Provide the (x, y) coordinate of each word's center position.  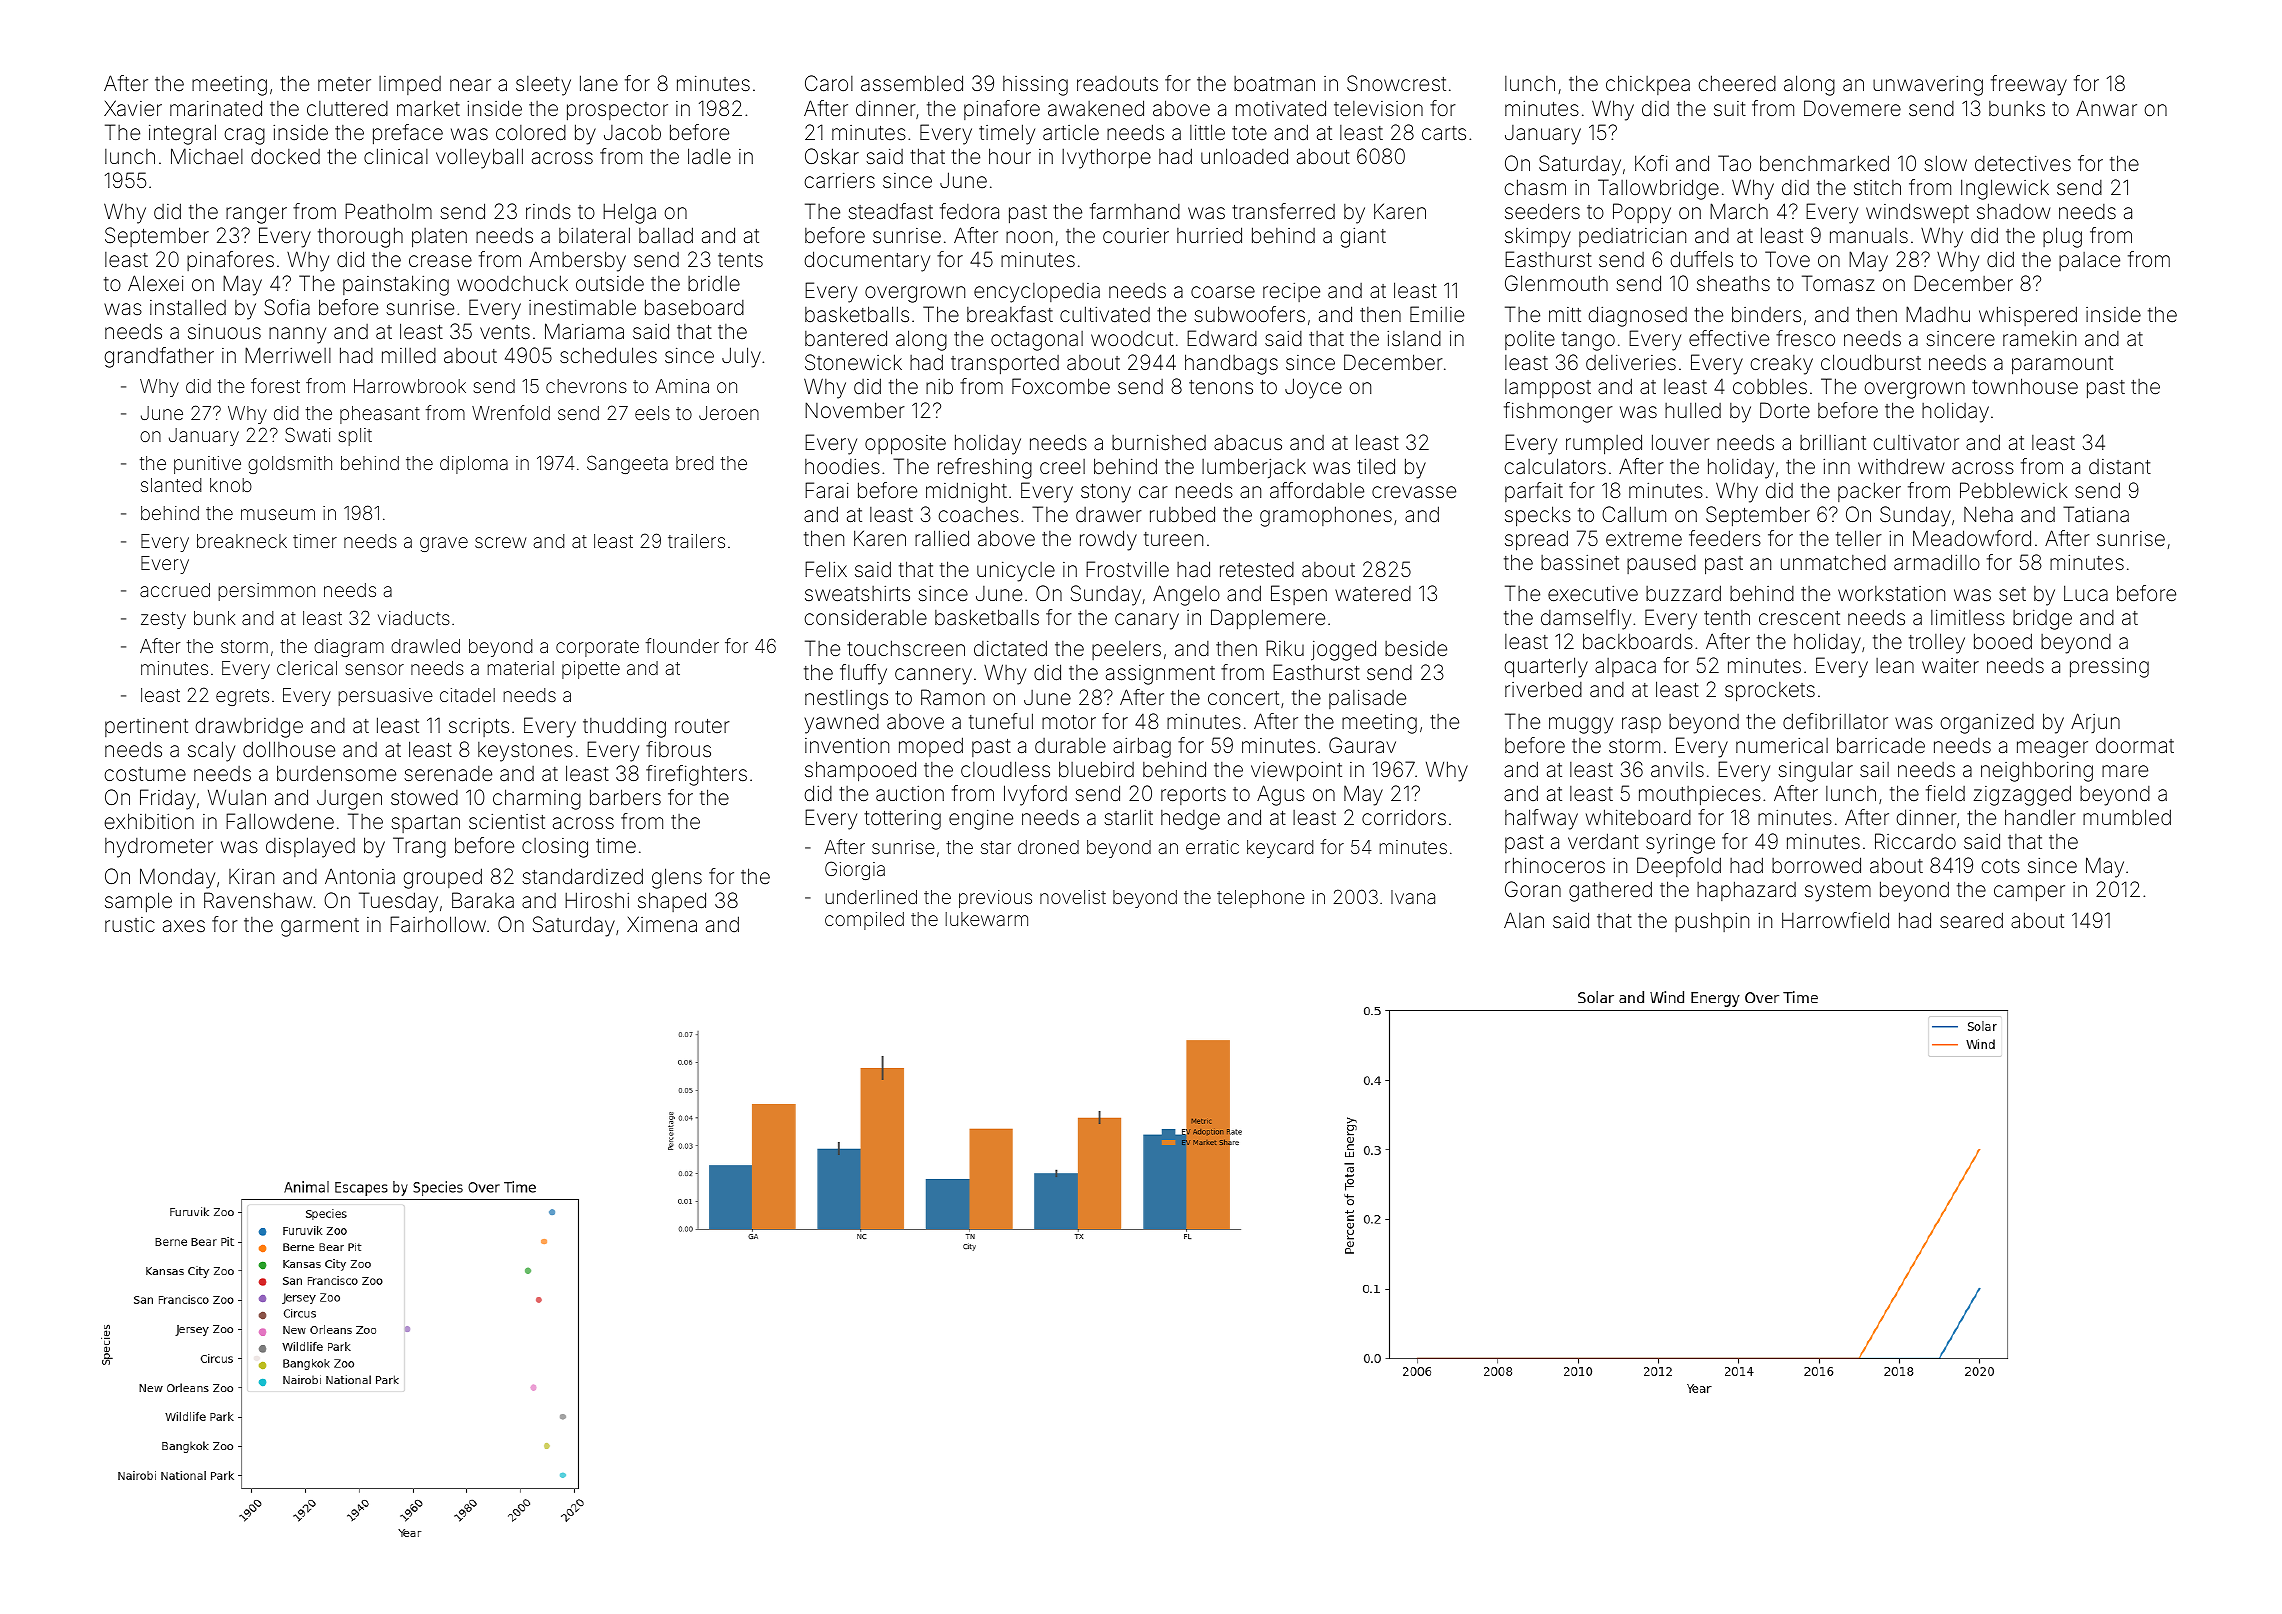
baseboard (694, 307)
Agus (1281, 795)
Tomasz (1838, 283)
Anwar (2106, 108)
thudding (624, 727)
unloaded (1244, 156)
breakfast (1010, 314)
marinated (216, 108)
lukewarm (986, 919)
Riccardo (1915, 841)
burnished (1159, 442)
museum (278, 514)
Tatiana (2096, 514)
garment (320, 927)
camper (2029, 893)
